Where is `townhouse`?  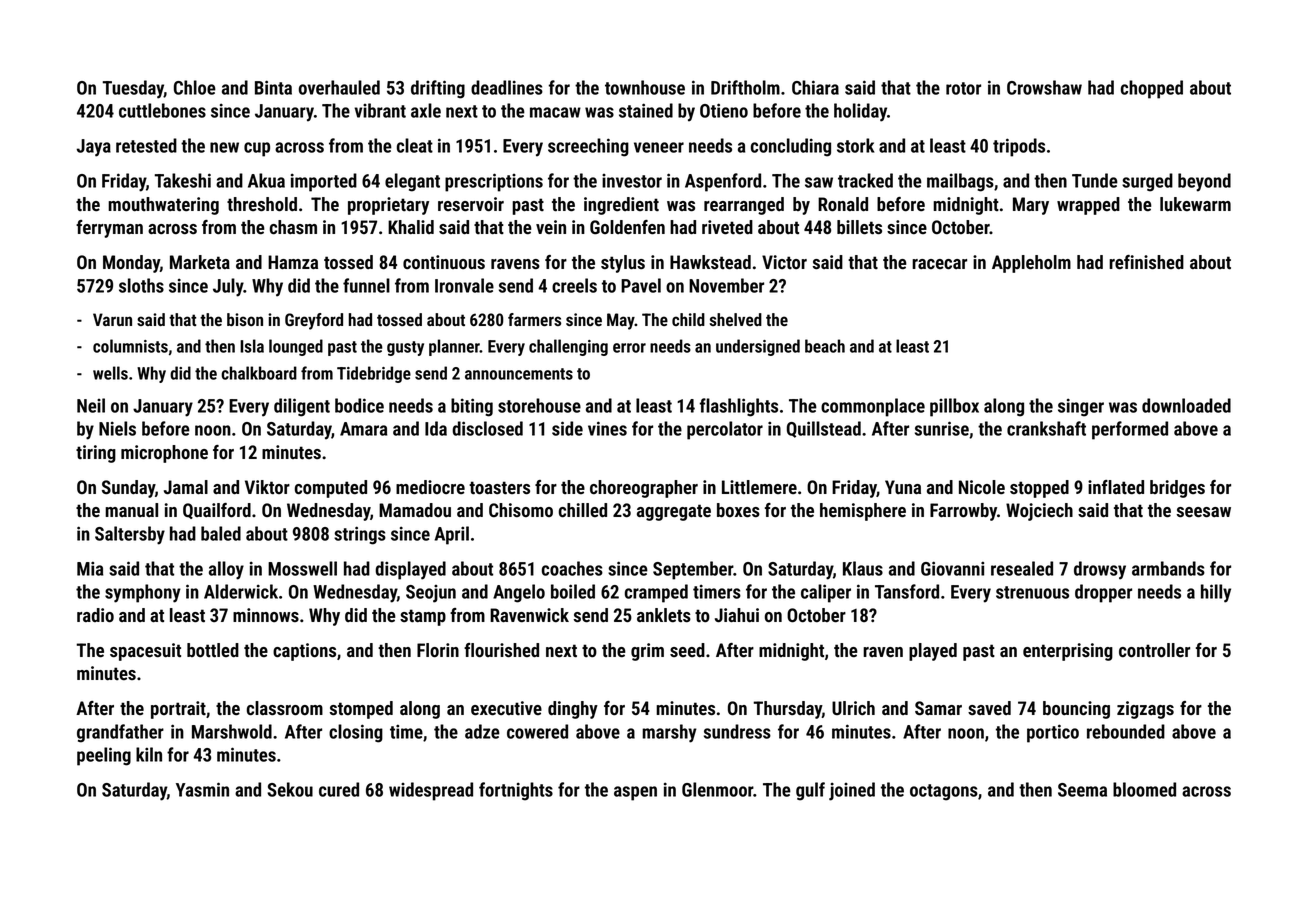
townhouse is located at coordinates (645, 87).
